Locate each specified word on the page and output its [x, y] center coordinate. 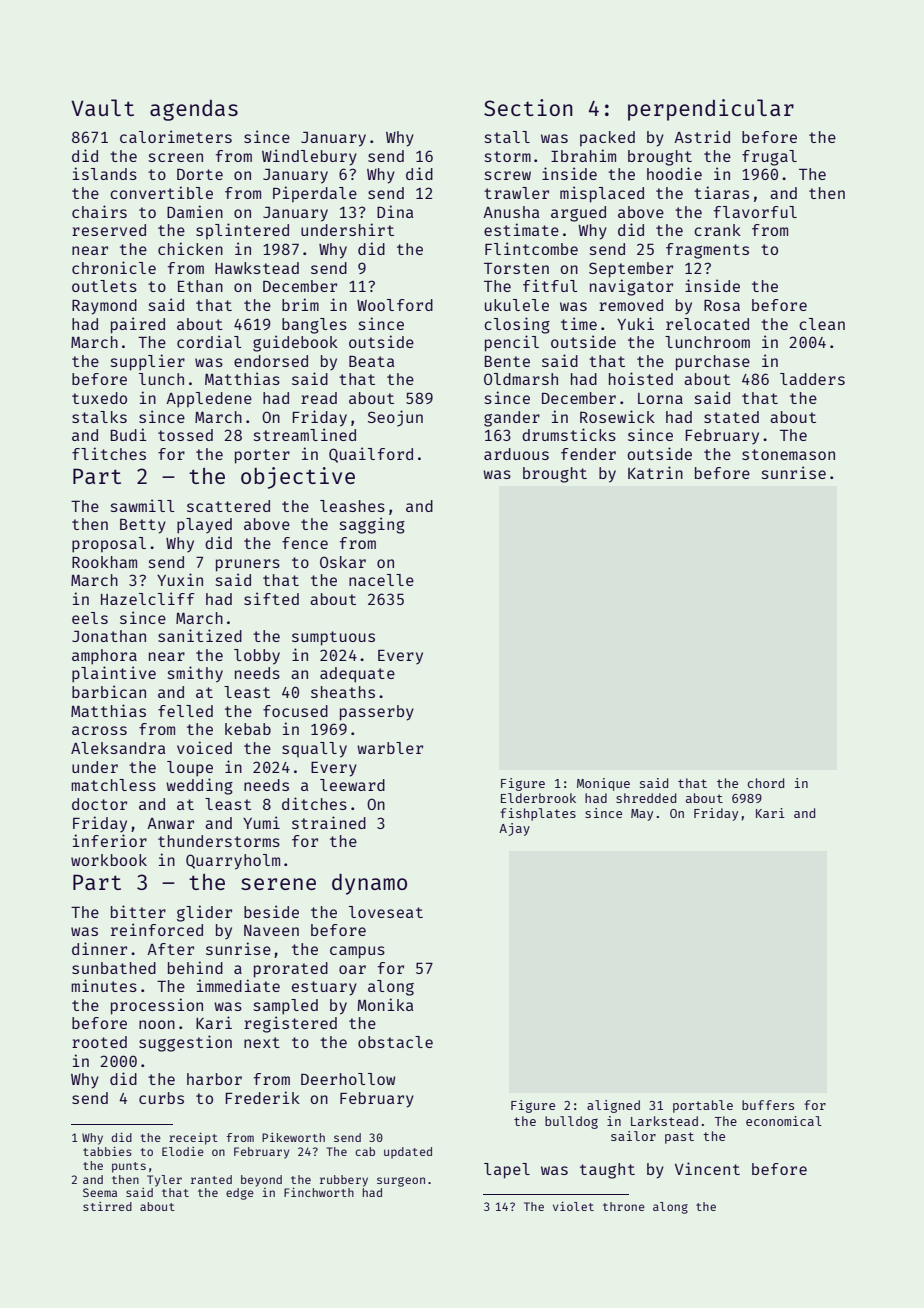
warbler [390, 748]
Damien [195, 211]
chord [765, 783]
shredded [646, 798]
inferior [110, 840]
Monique [603, 784]
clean [822, 324]
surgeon [401, 1182]
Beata [372, 361]
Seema [100, 1192]
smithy [195, 674]
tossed [185, 435]
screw [508, 175]
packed [607, 139]
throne [624, 1206]
